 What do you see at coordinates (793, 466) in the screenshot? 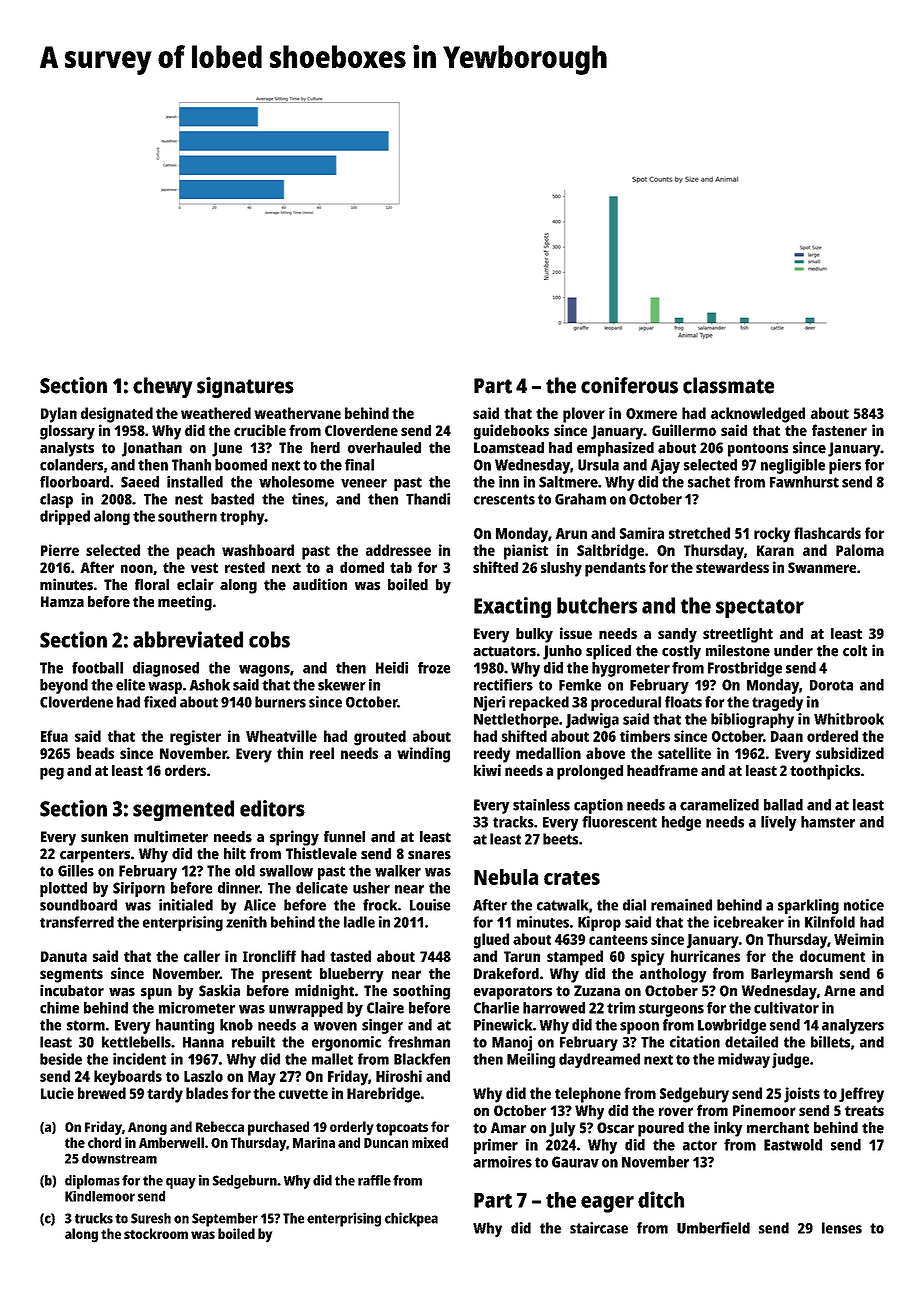
I see `negligible` at bounding box center [793, 466].
